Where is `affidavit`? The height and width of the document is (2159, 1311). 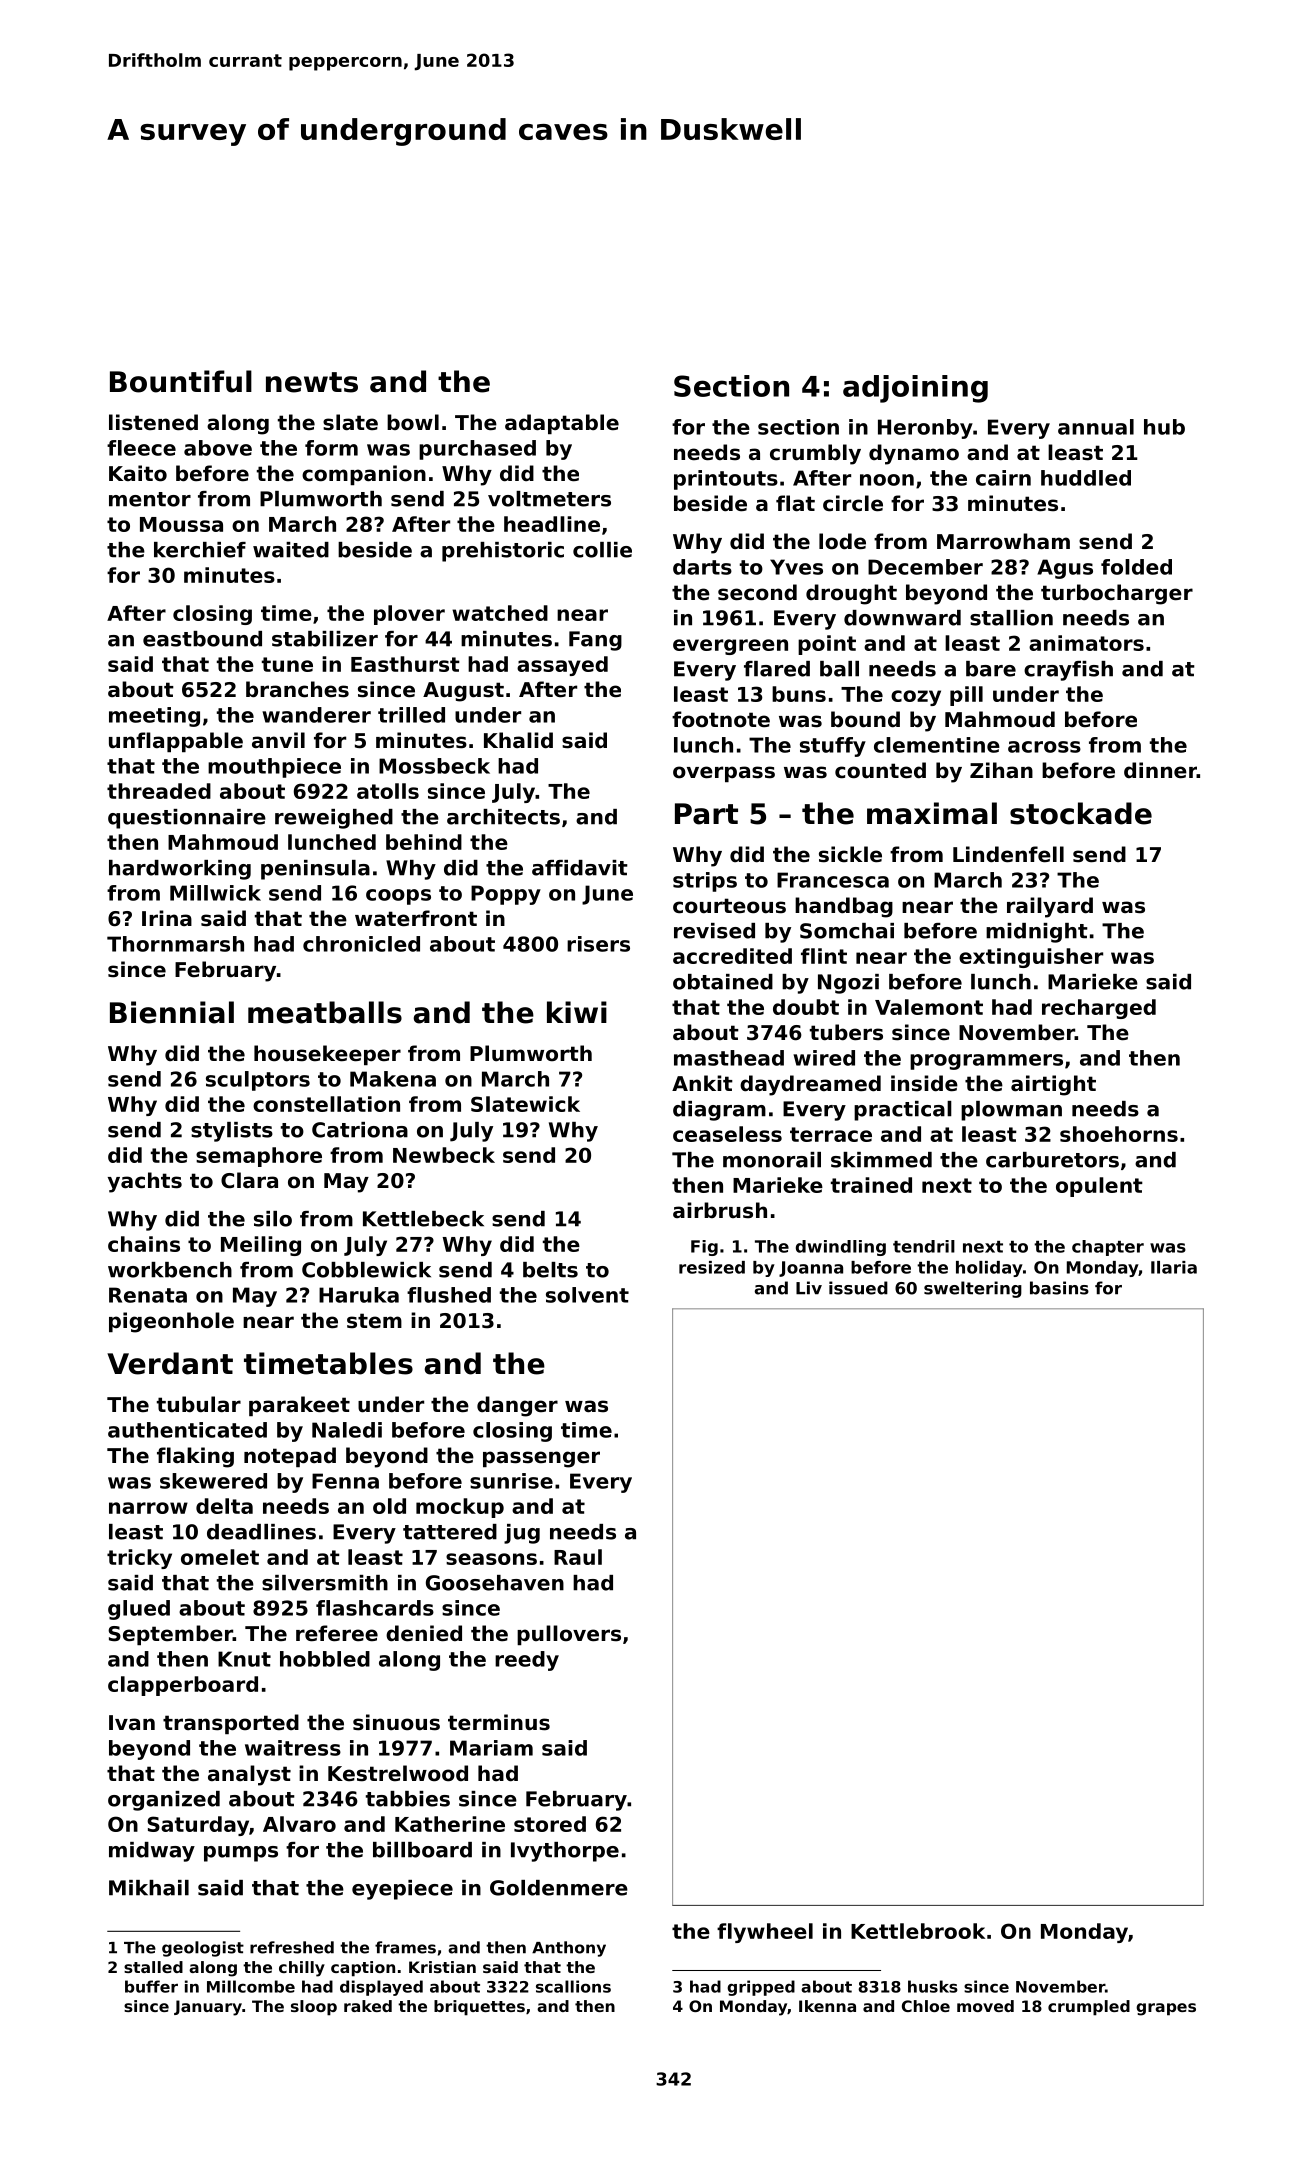 affidavit is located at coordinates (580, 868).
